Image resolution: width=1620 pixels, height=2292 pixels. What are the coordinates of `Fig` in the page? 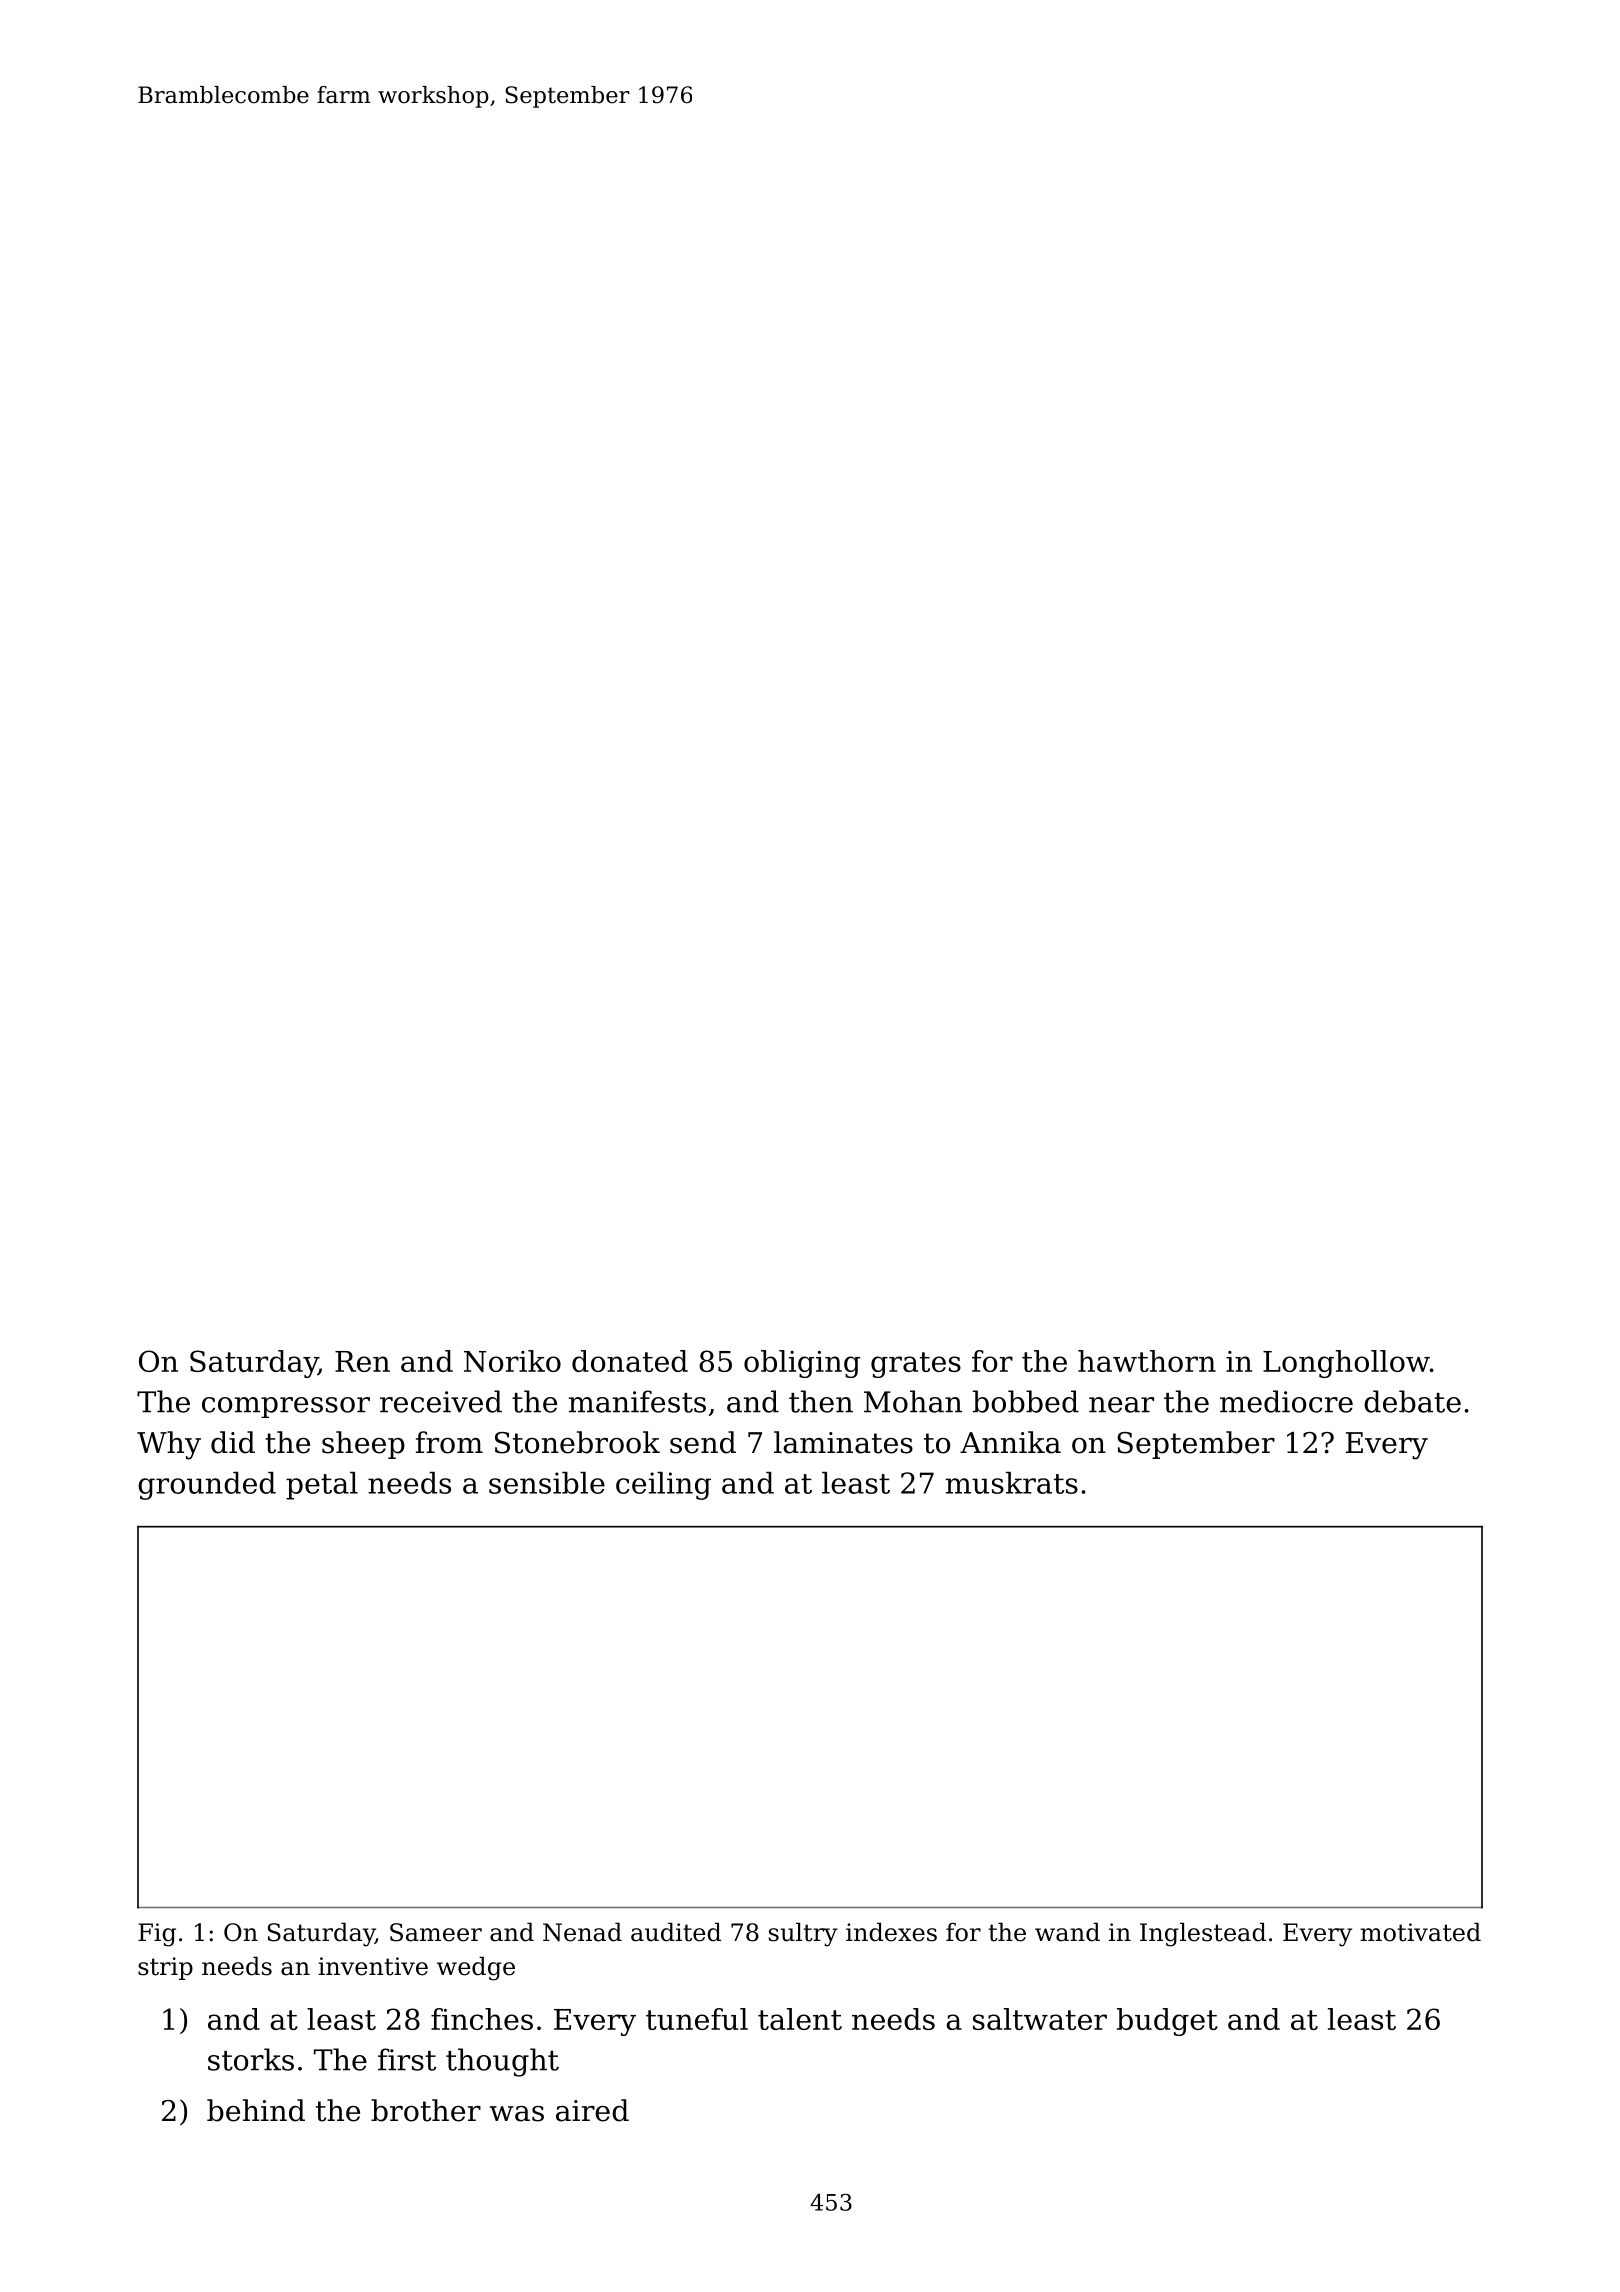 It's located at (157, 1935).
